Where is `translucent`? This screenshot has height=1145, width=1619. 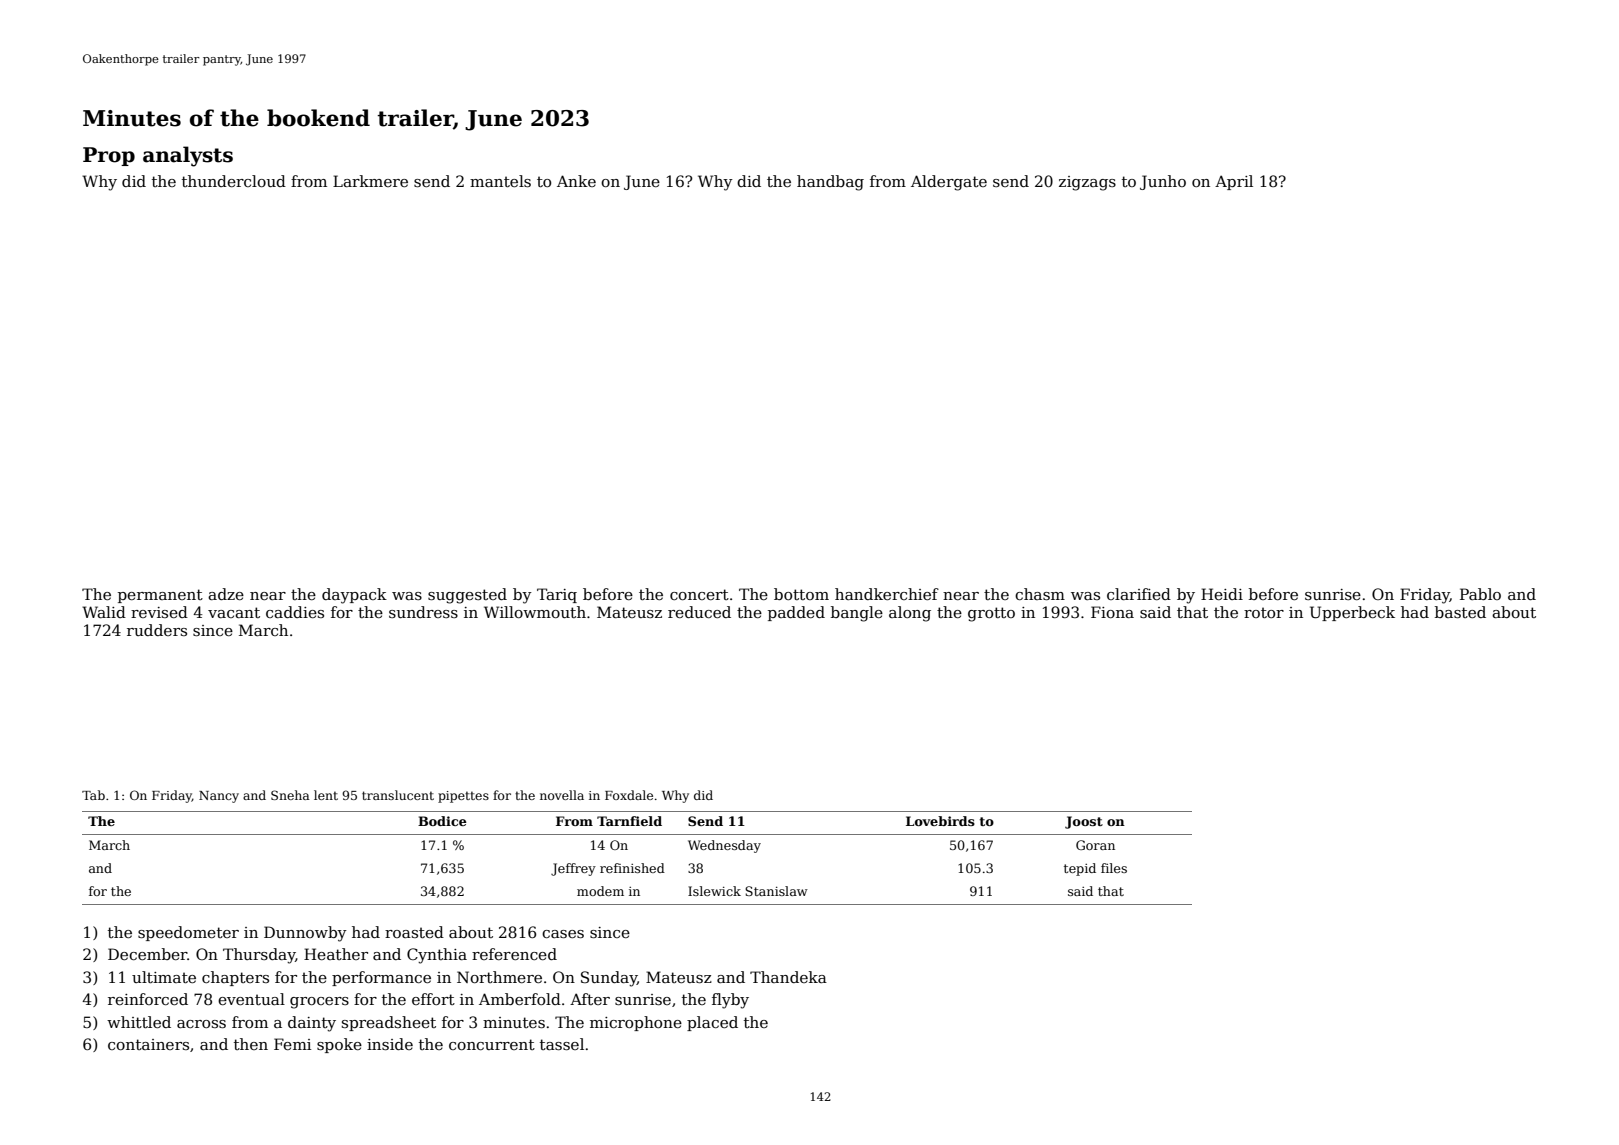
translucent is located at coordinates (398, 795).
